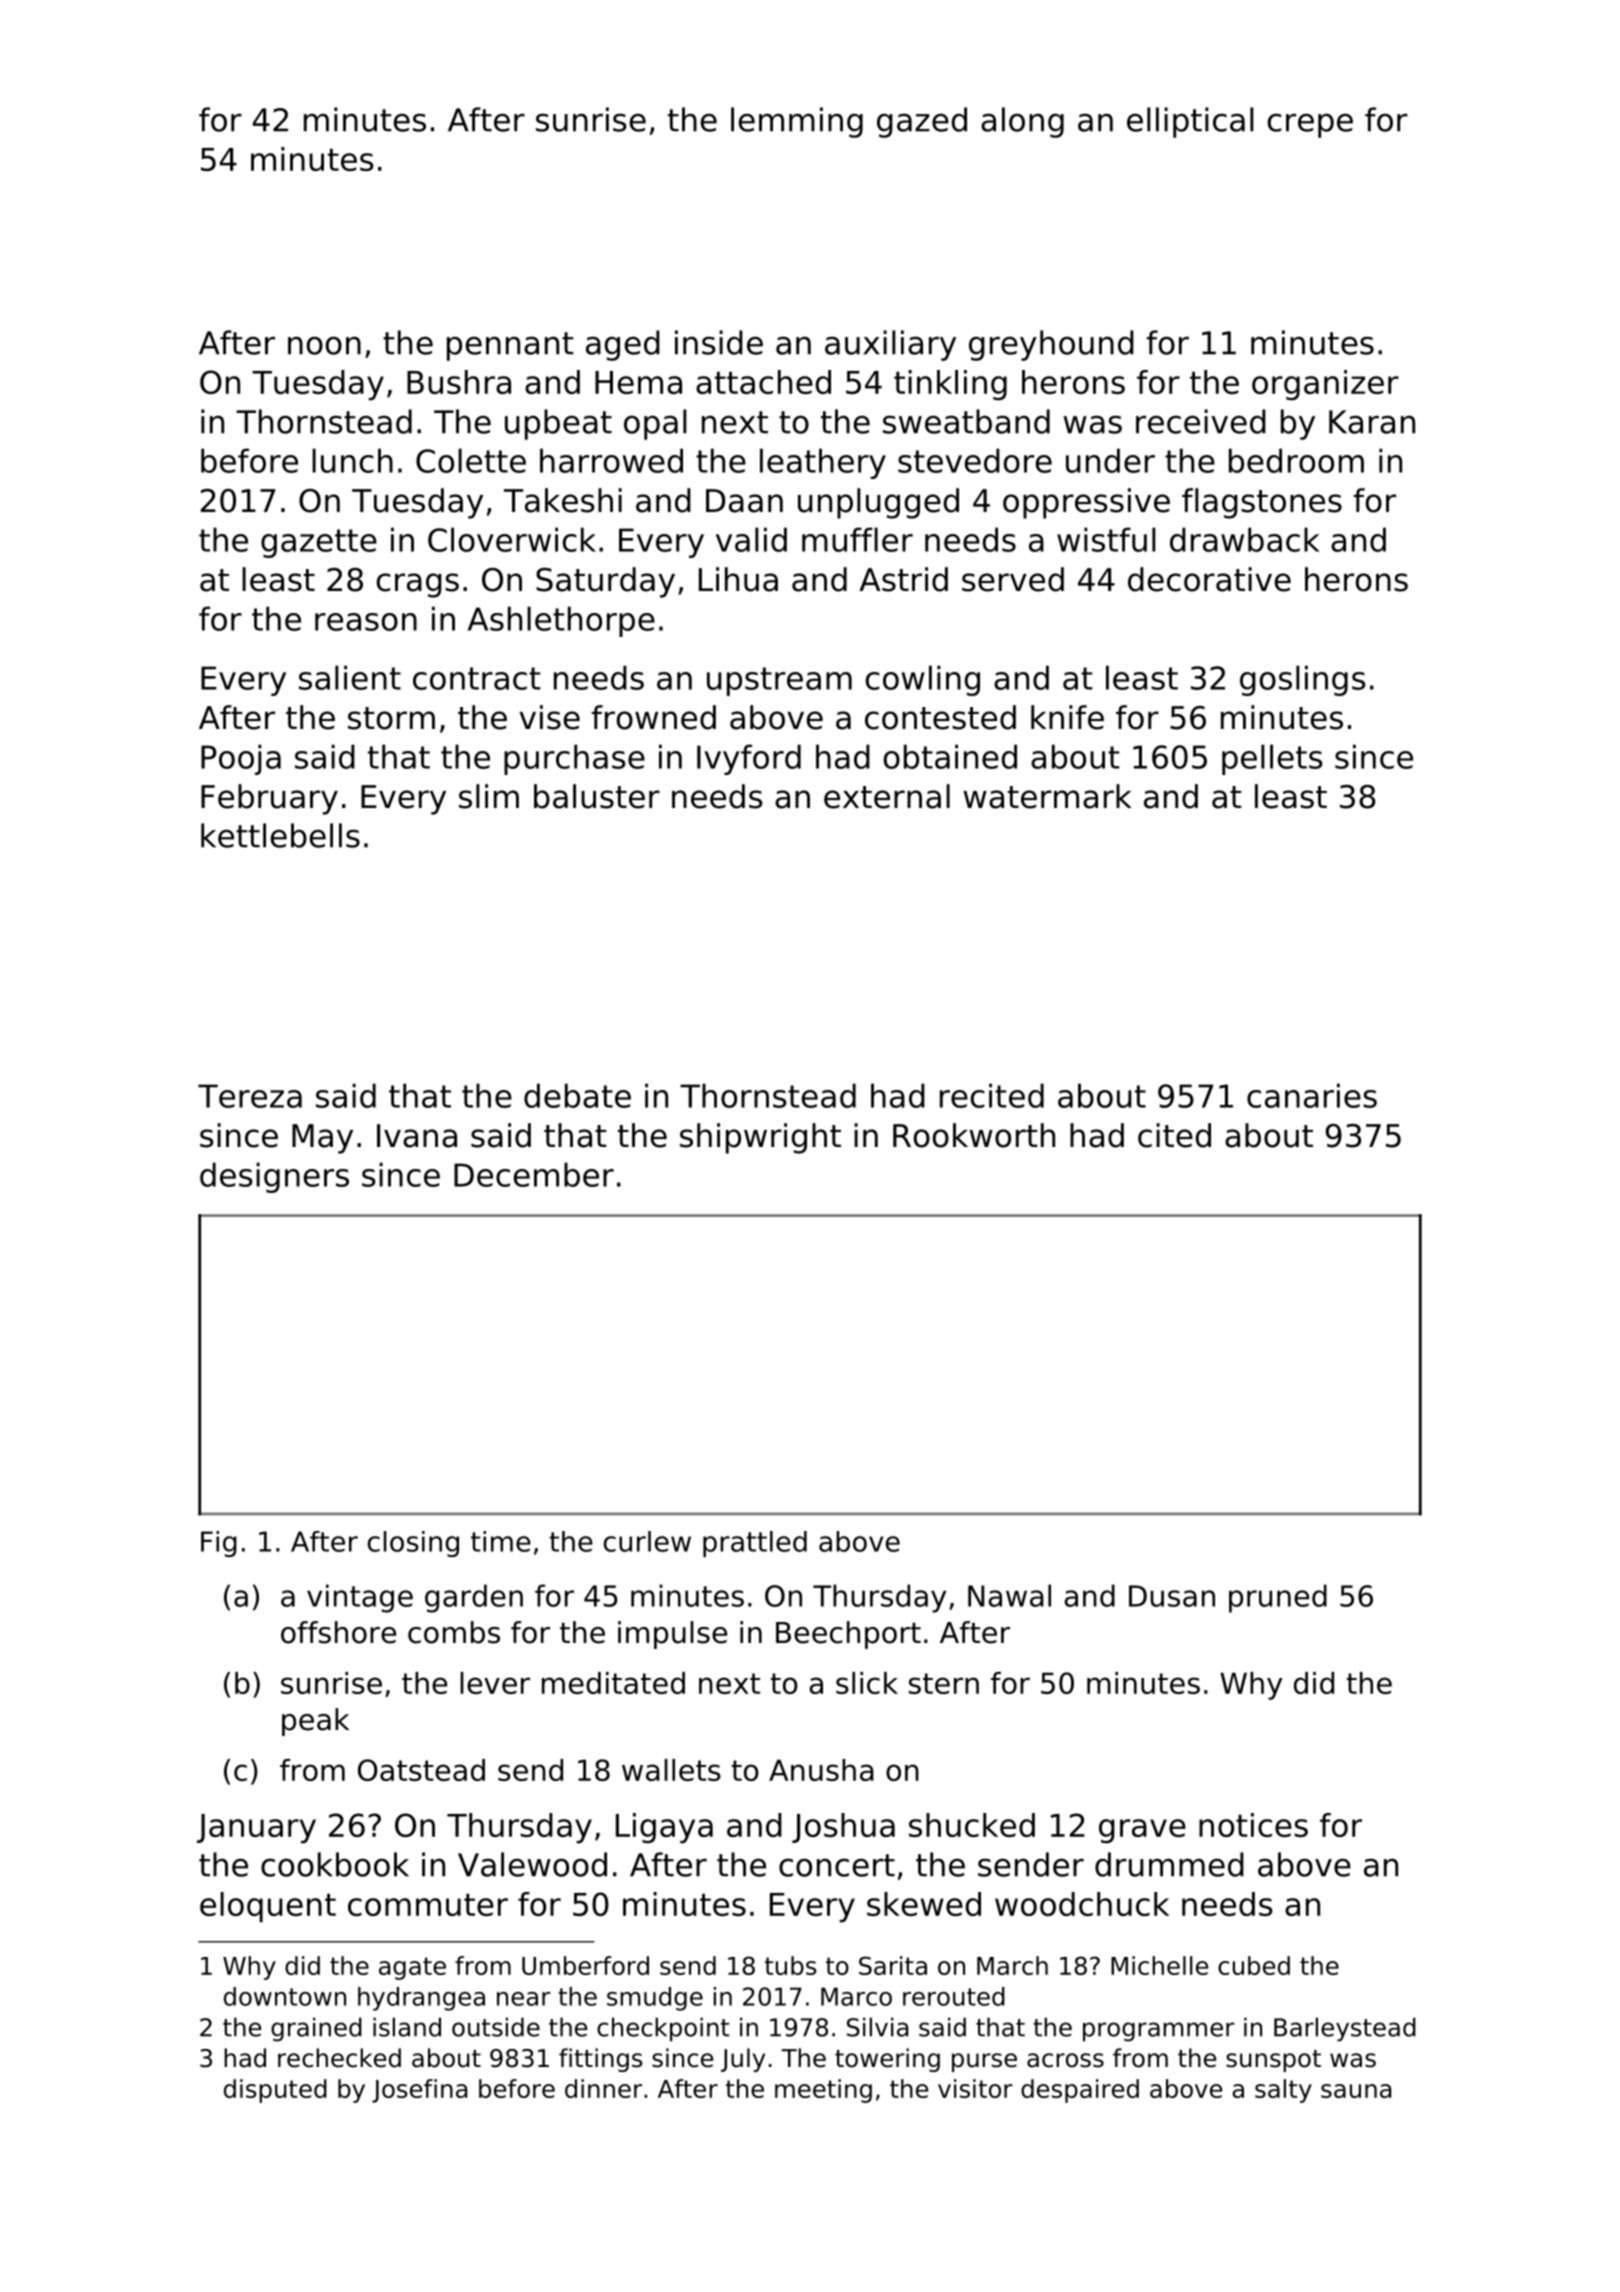  What do you see at coordinates (954, 1996) in the document?
I see `rerouted` at bounding box center [954, 1996].
